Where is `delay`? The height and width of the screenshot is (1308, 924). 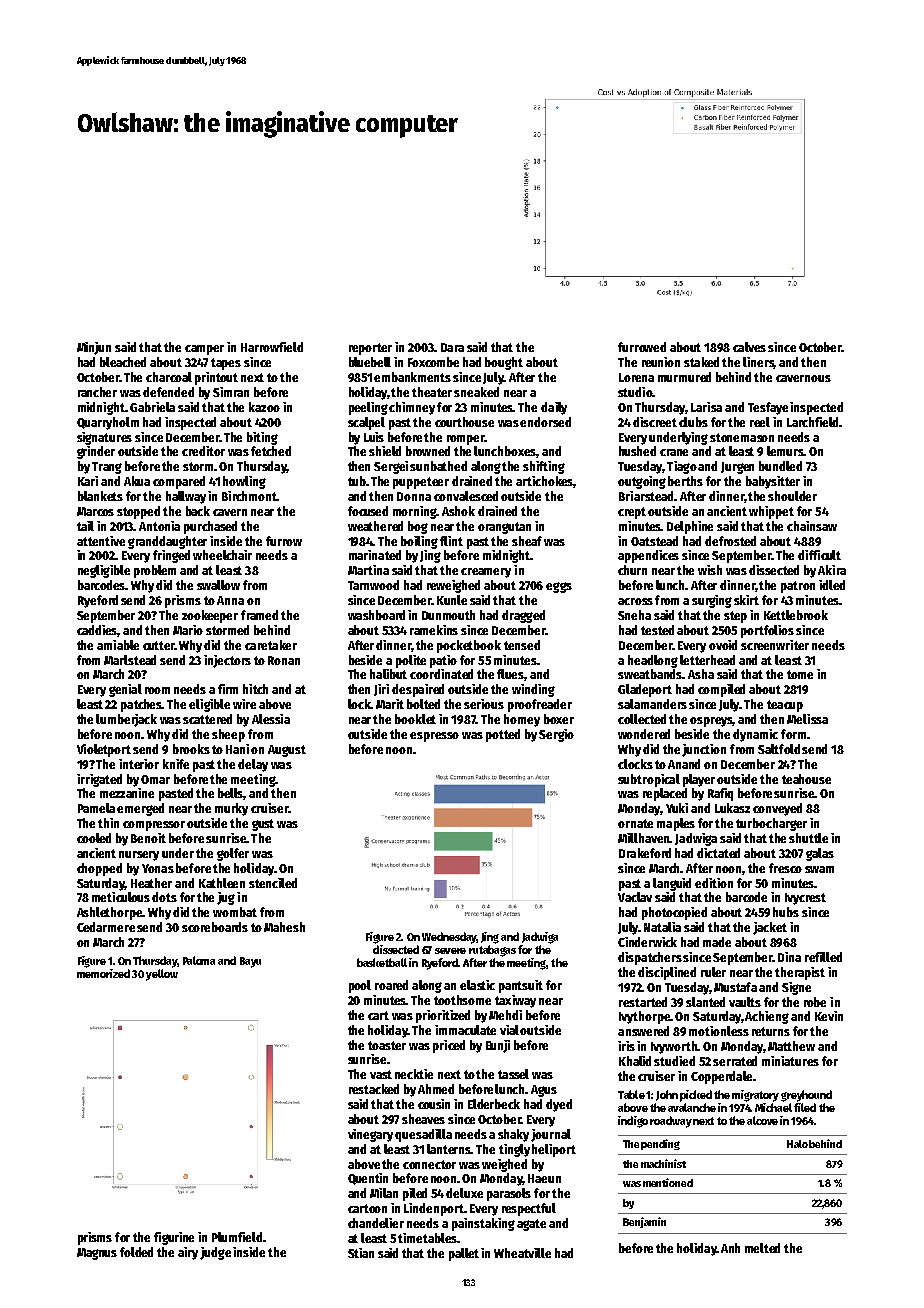 delay is located at coordinates (253, 765).
